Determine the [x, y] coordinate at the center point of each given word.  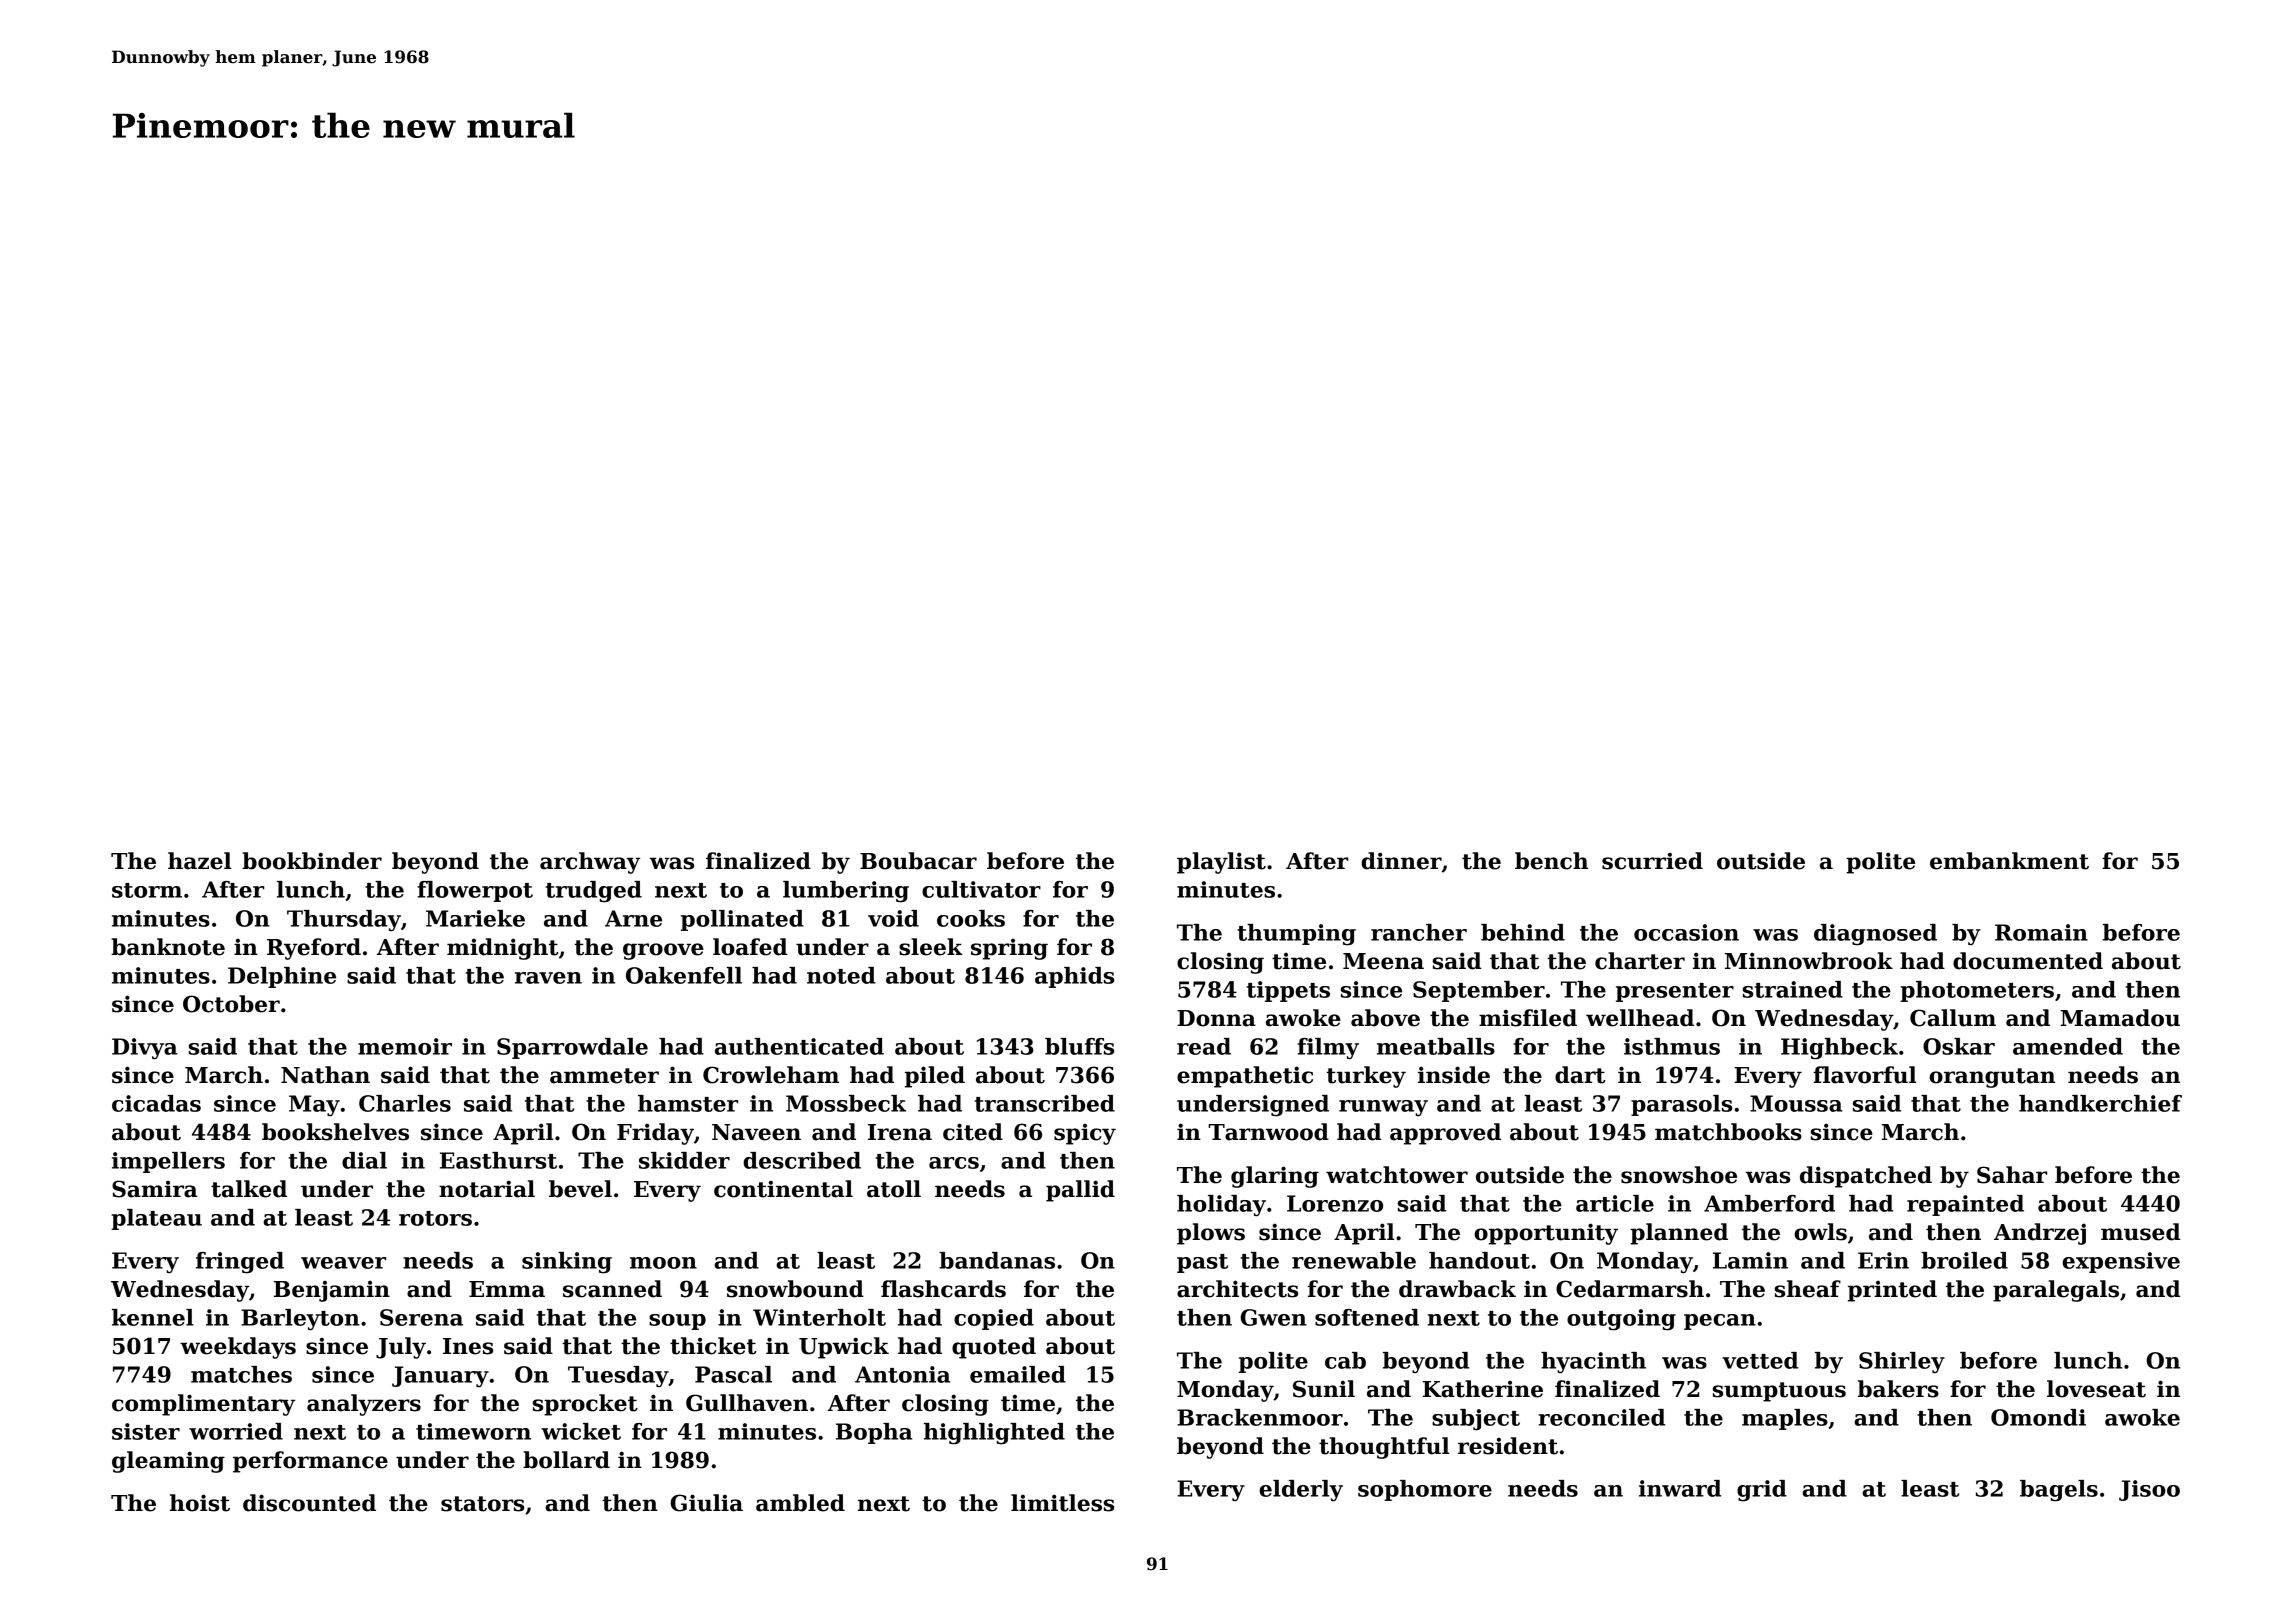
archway [590, 863]
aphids [1074, 977]
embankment [2009, 861]
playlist [1221, 863]
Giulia [707, 1503]
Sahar [2012, 1175]
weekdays [238, 1348]
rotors [435, 1218]
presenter [1675, 992]
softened [1367, 1317]
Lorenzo [1335, 1203]
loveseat [2096, 1389]
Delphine [282, 977]
